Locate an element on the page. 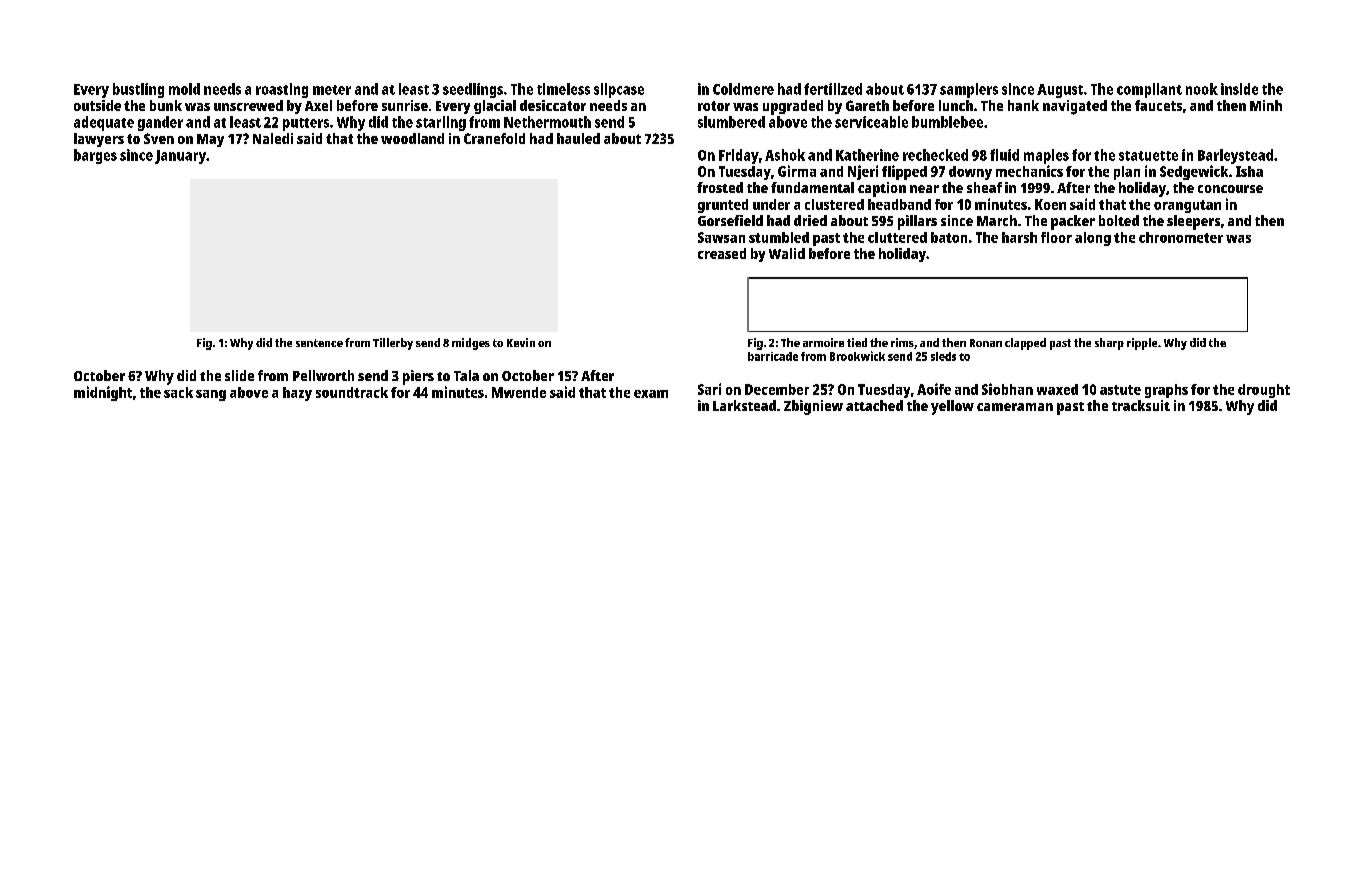  Coldmere is located at coordinates (743, 89).
